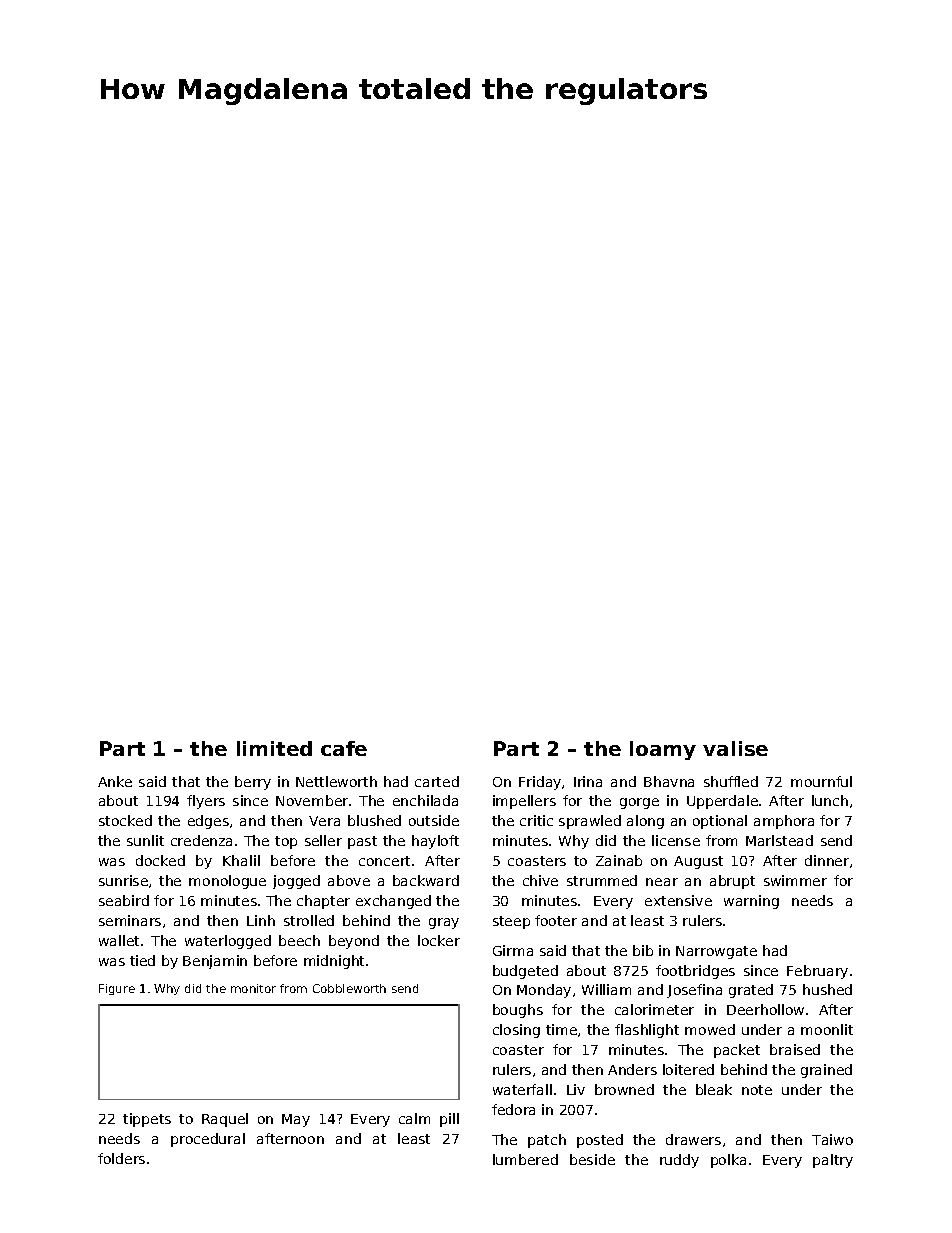  What do you see at coordinates (779, 840) in the image?
I see `Marlstead` at bounding box center [779, 840].
